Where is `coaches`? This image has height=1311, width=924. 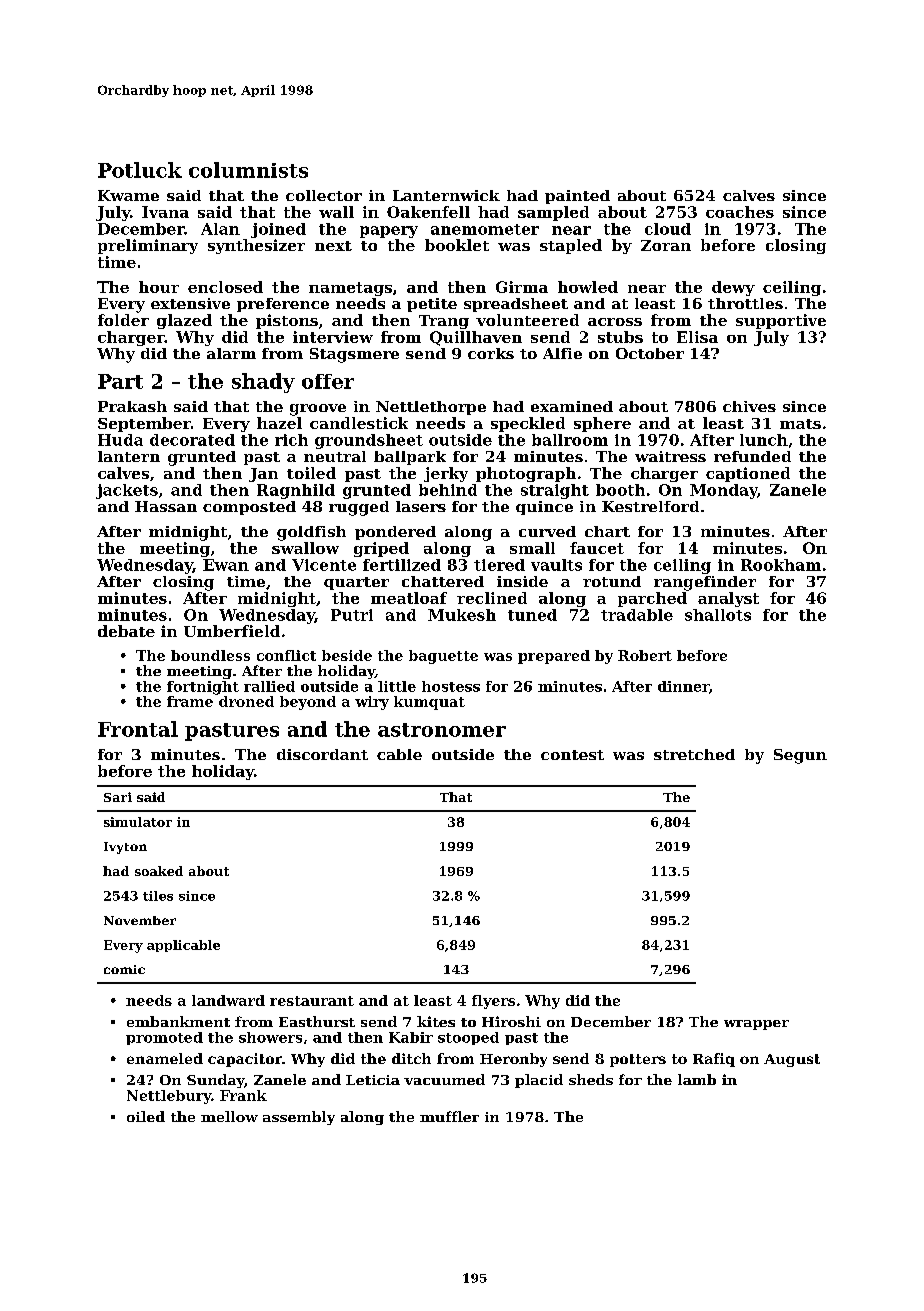
coaches is located at coordinates (740, 212).
